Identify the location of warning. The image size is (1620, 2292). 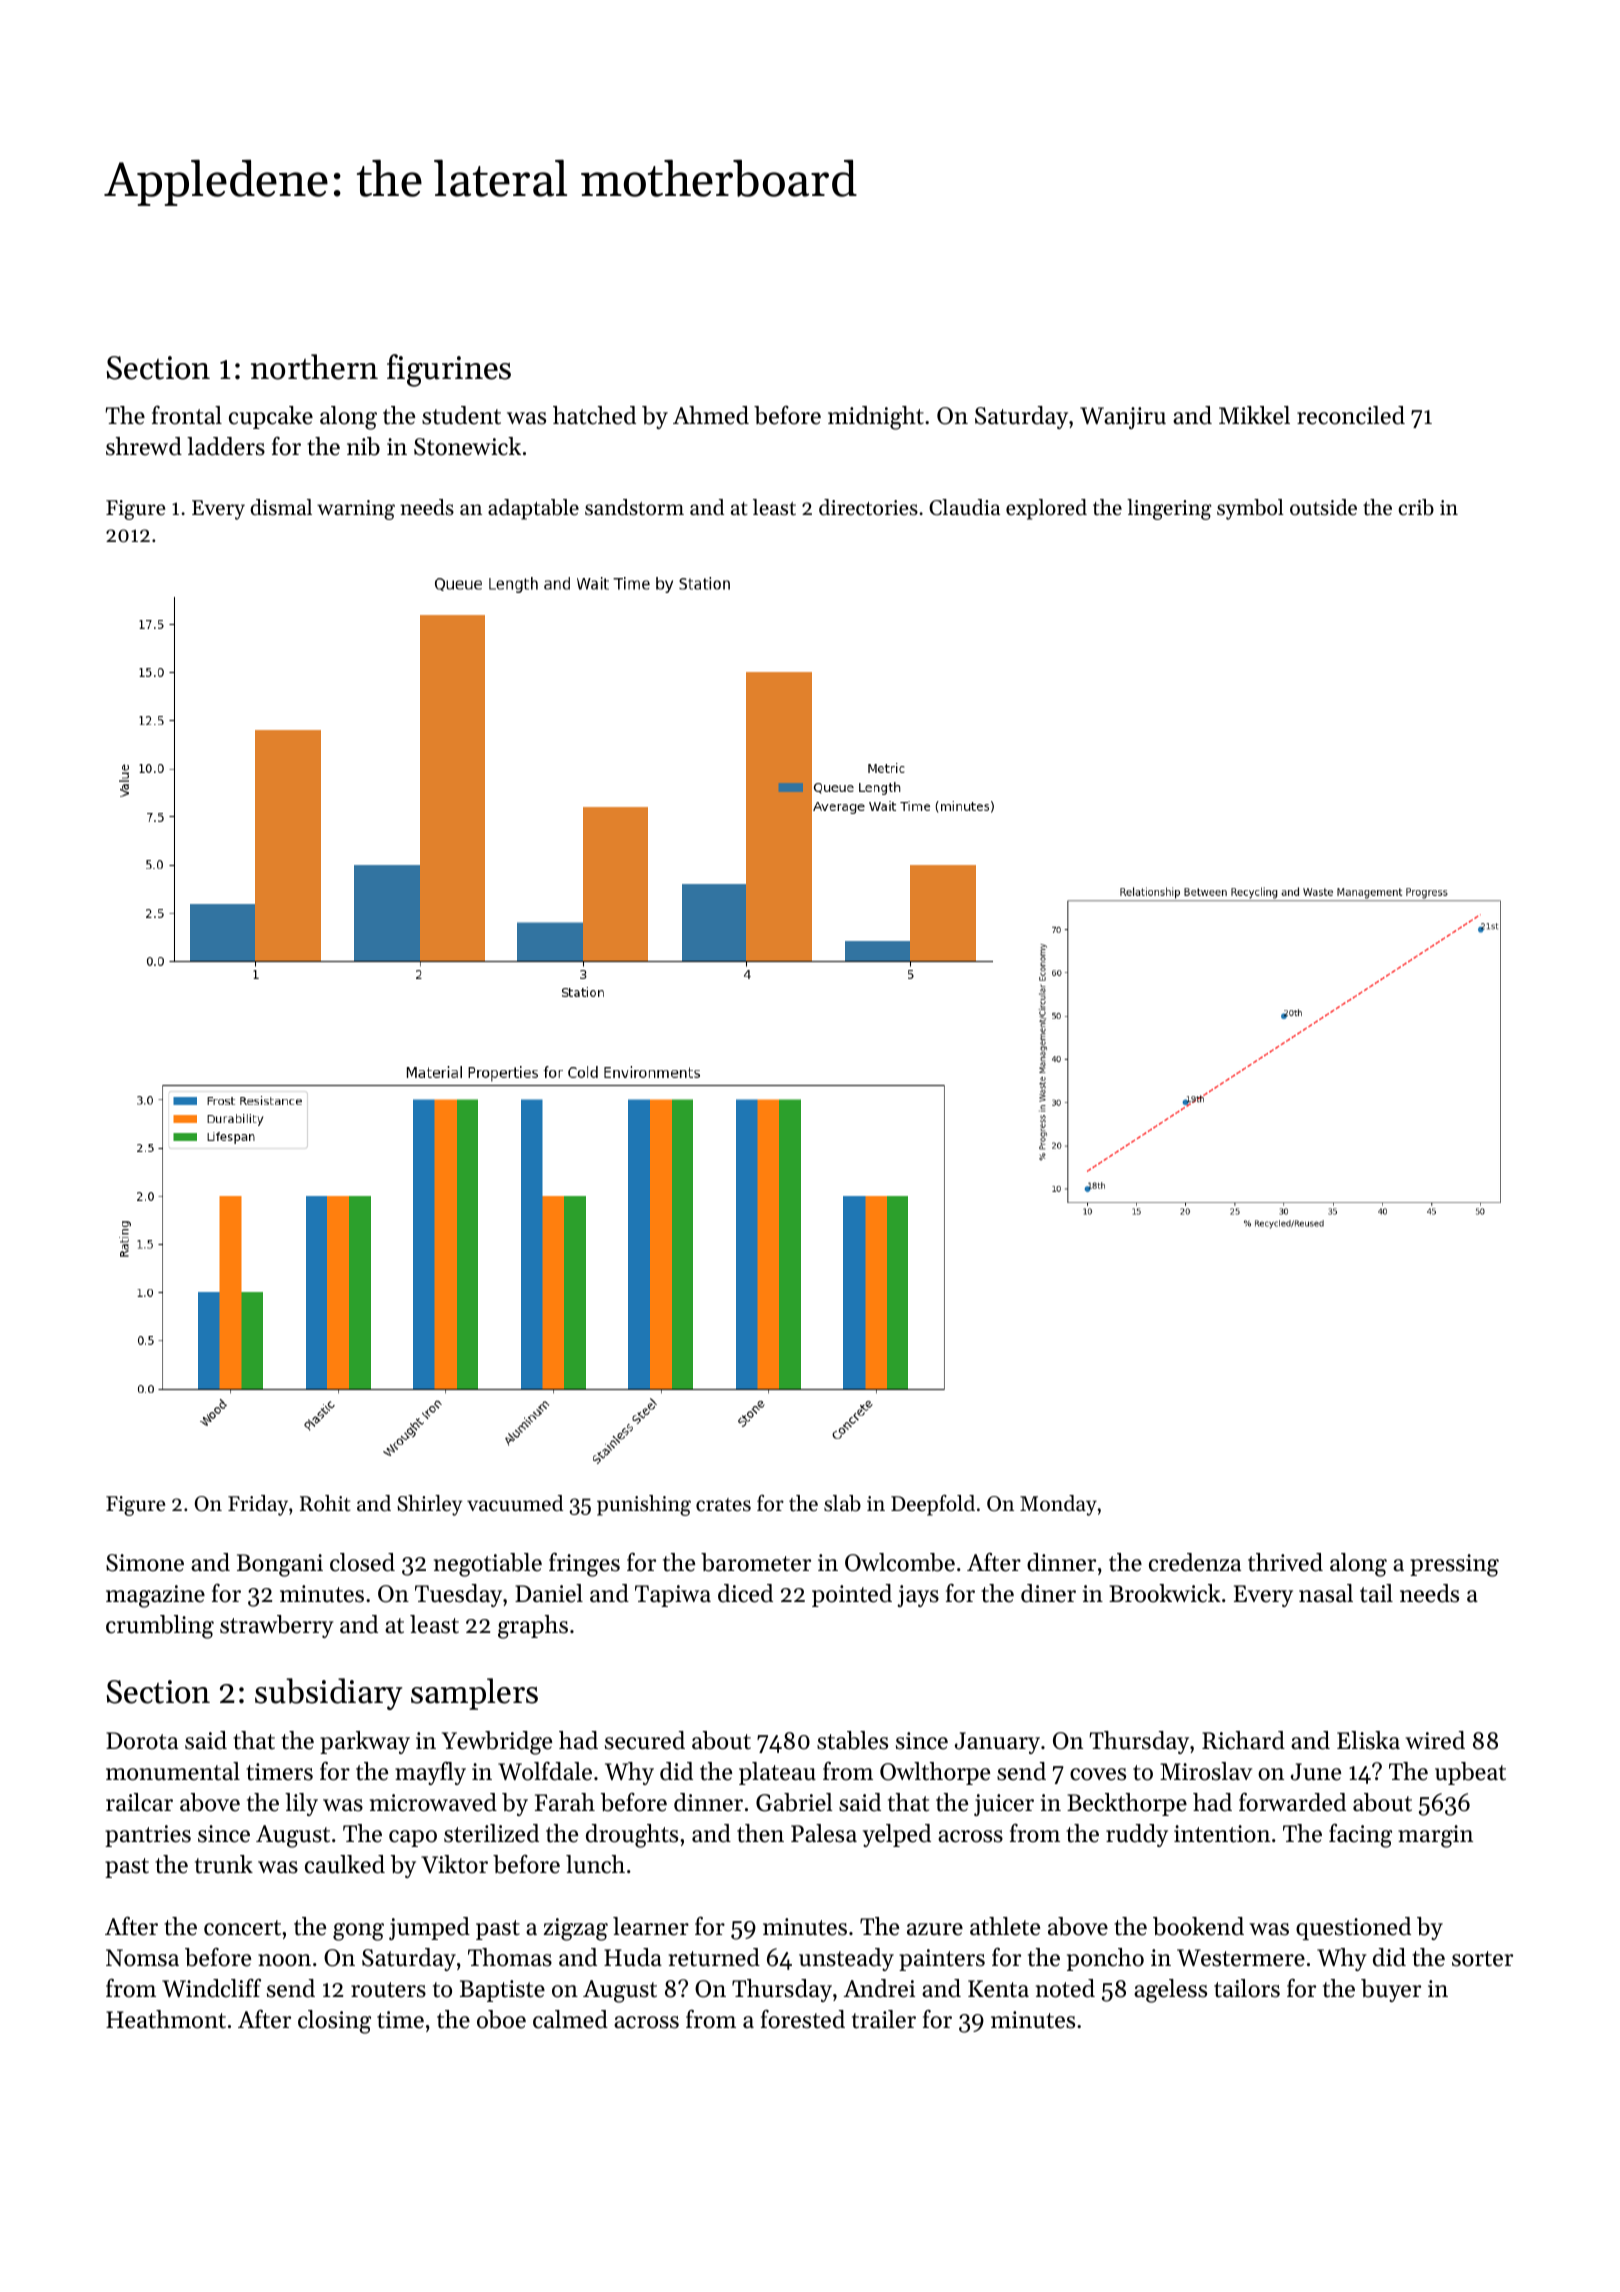
(356, 510).
